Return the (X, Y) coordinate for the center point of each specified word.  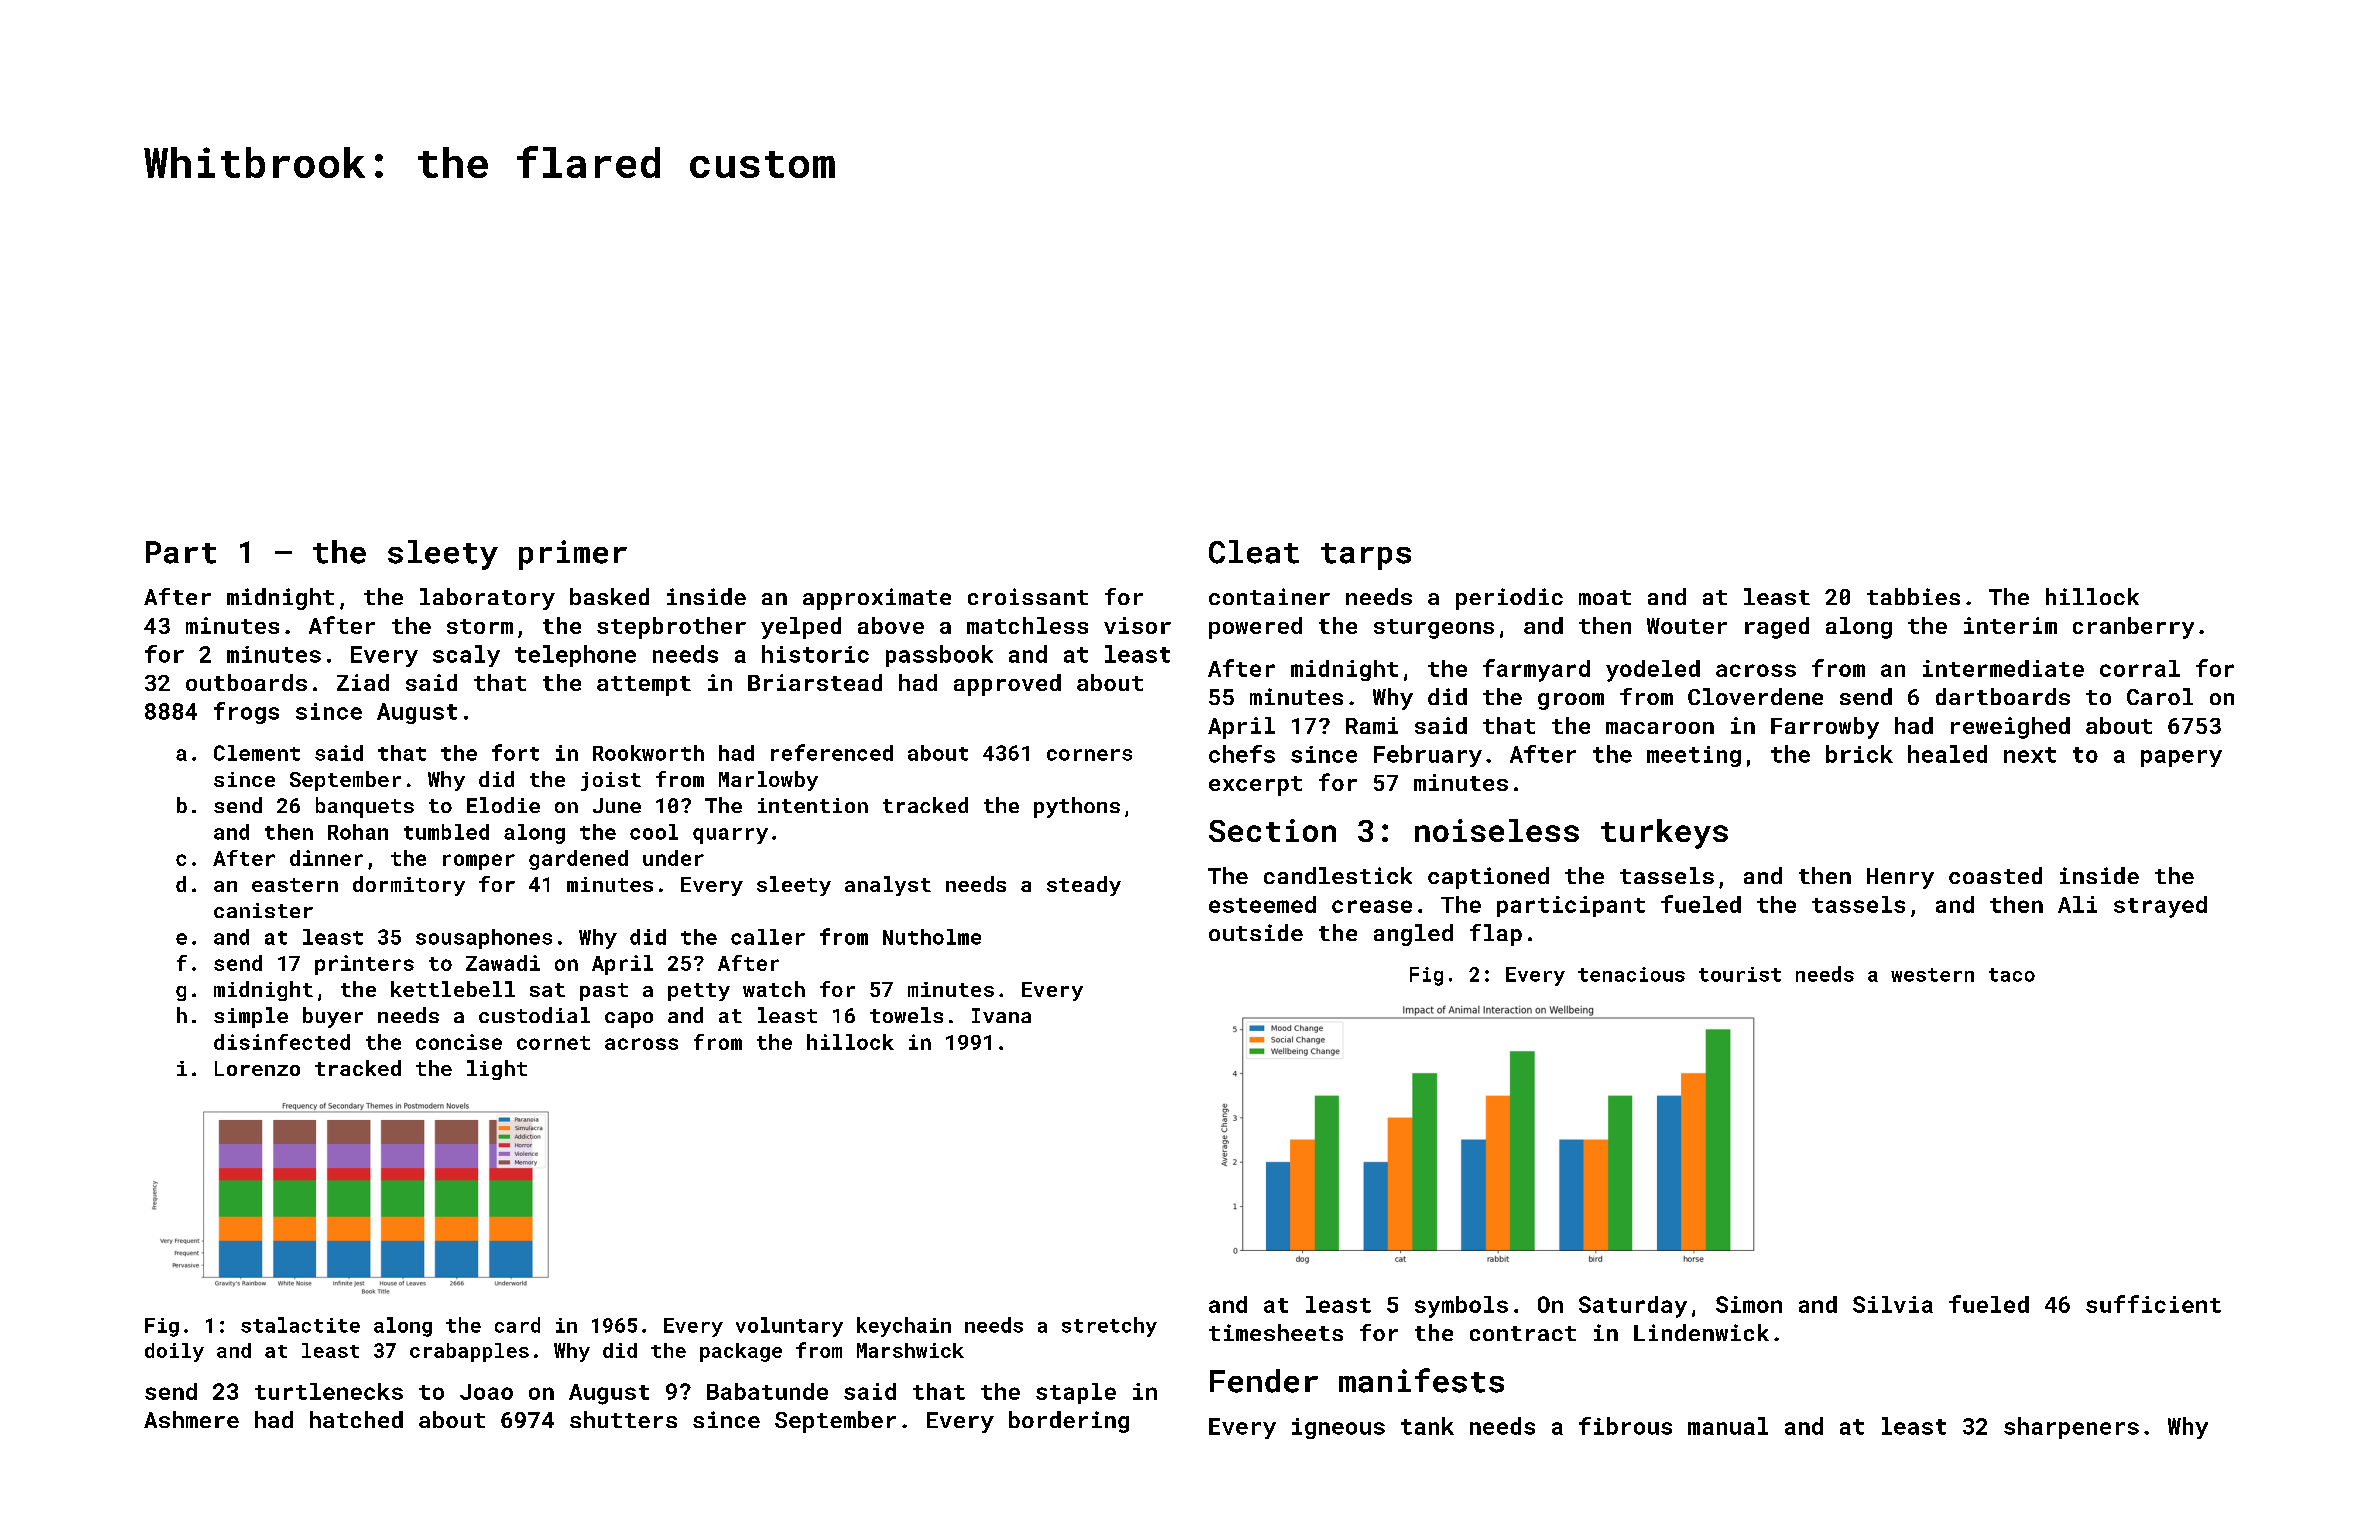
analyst (888, 886)
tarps (1366, 556)
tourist (1740, 974)
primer (573, 555)
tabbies (1913, 596)
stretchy (1109, 1327)
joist (611, 781)
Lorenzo (257, 1068)
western (1932, 975)
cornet (553, 1043)
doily (174, 1352)
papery (2181, 758)
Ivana (1001, 1015)
